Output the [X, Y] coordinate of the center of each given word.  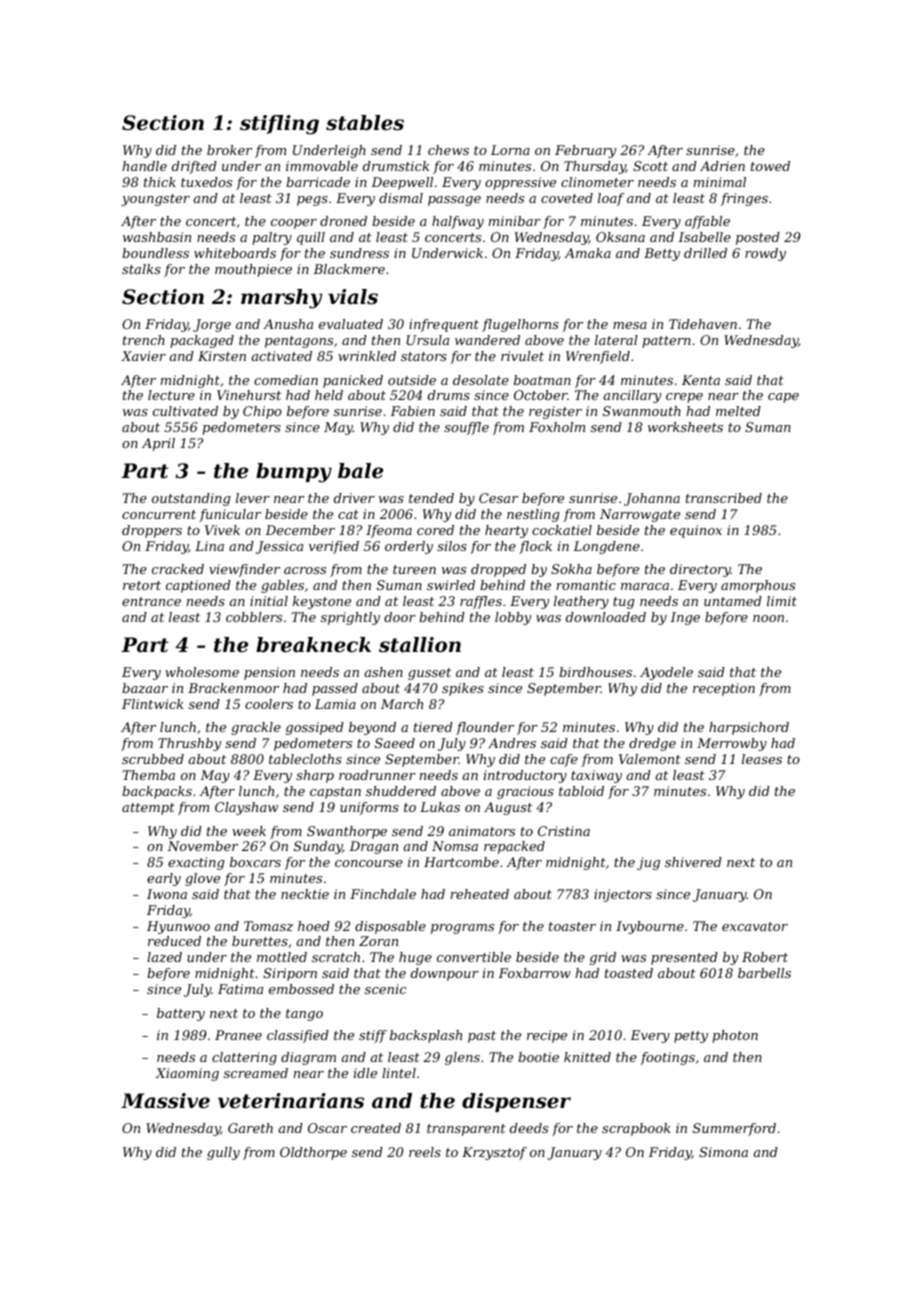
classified [298, 1036]
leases [762, 759]
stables [365, 123]
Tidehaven [703, 324]
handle [144, 166]
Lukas [440, 807]
